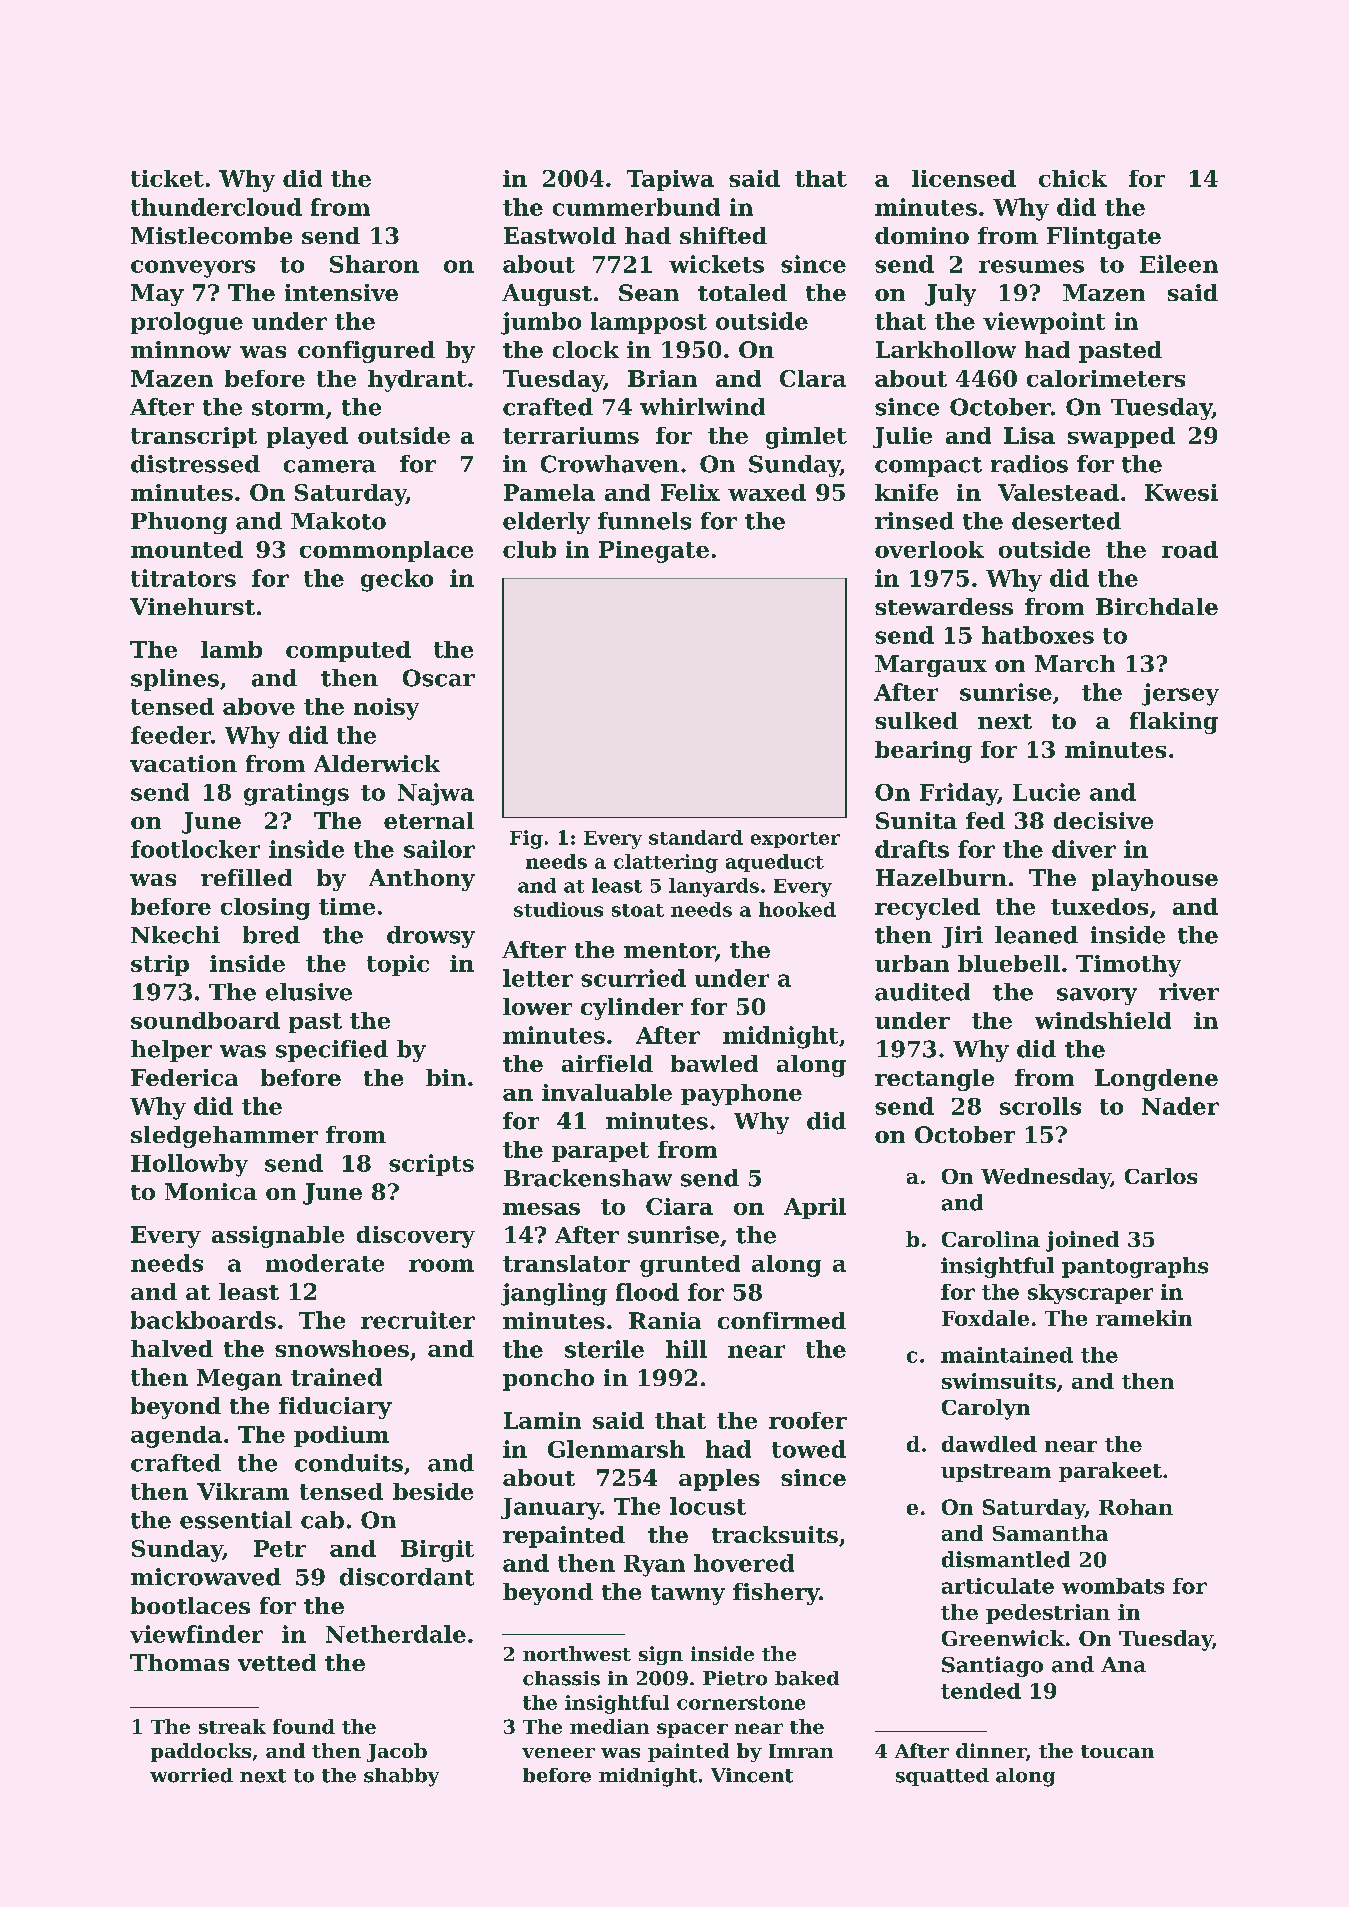 This page has height=1907, width=1349. I want to click on Nkechi, so click(175, 935).
